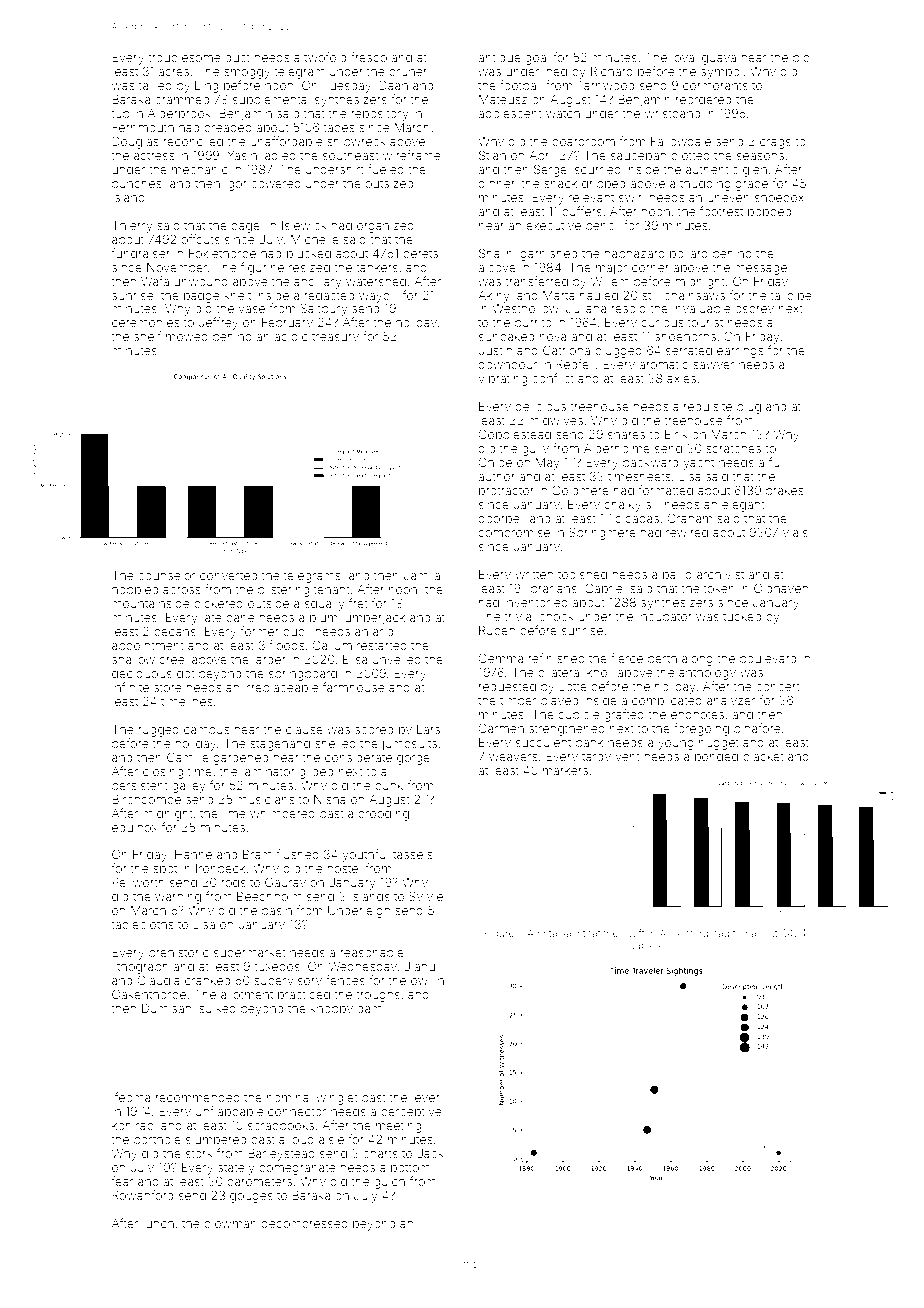  What do you see at coordinates (142, 924) in the document?
I see `tablecloths` at bounding box center [142, 924].
